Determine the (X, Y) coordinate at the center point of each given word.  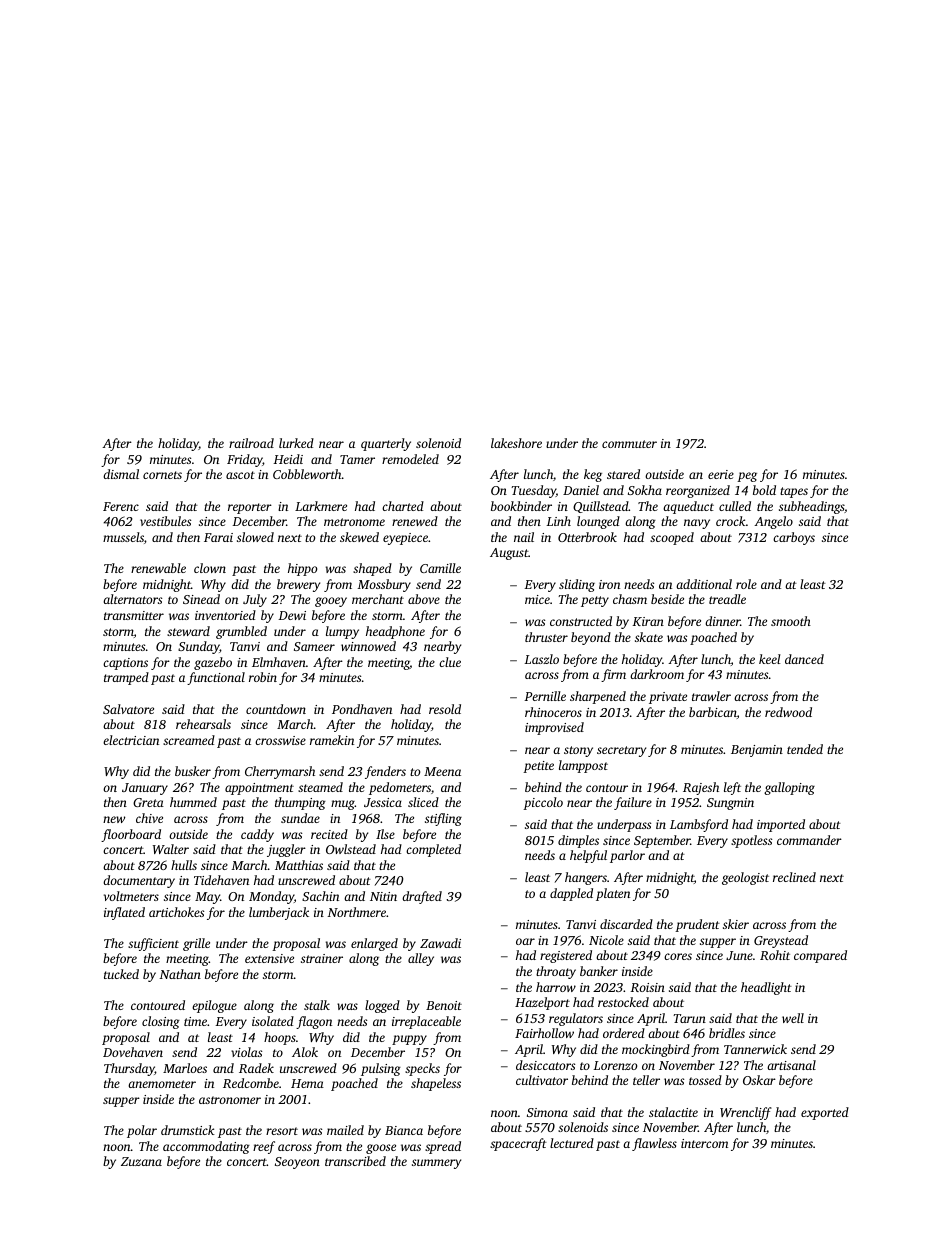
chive (149, 818)
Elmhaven (279, 662)
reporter (250, 508)
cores (678, 956)
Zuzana (141, 1161)
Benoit (444, 1005)
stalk (317, 1005)
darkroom (657, 674)
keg (593, 475)
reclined (794, 877)
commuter (629, 444)
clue (450, 662)
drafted (422, 897)
